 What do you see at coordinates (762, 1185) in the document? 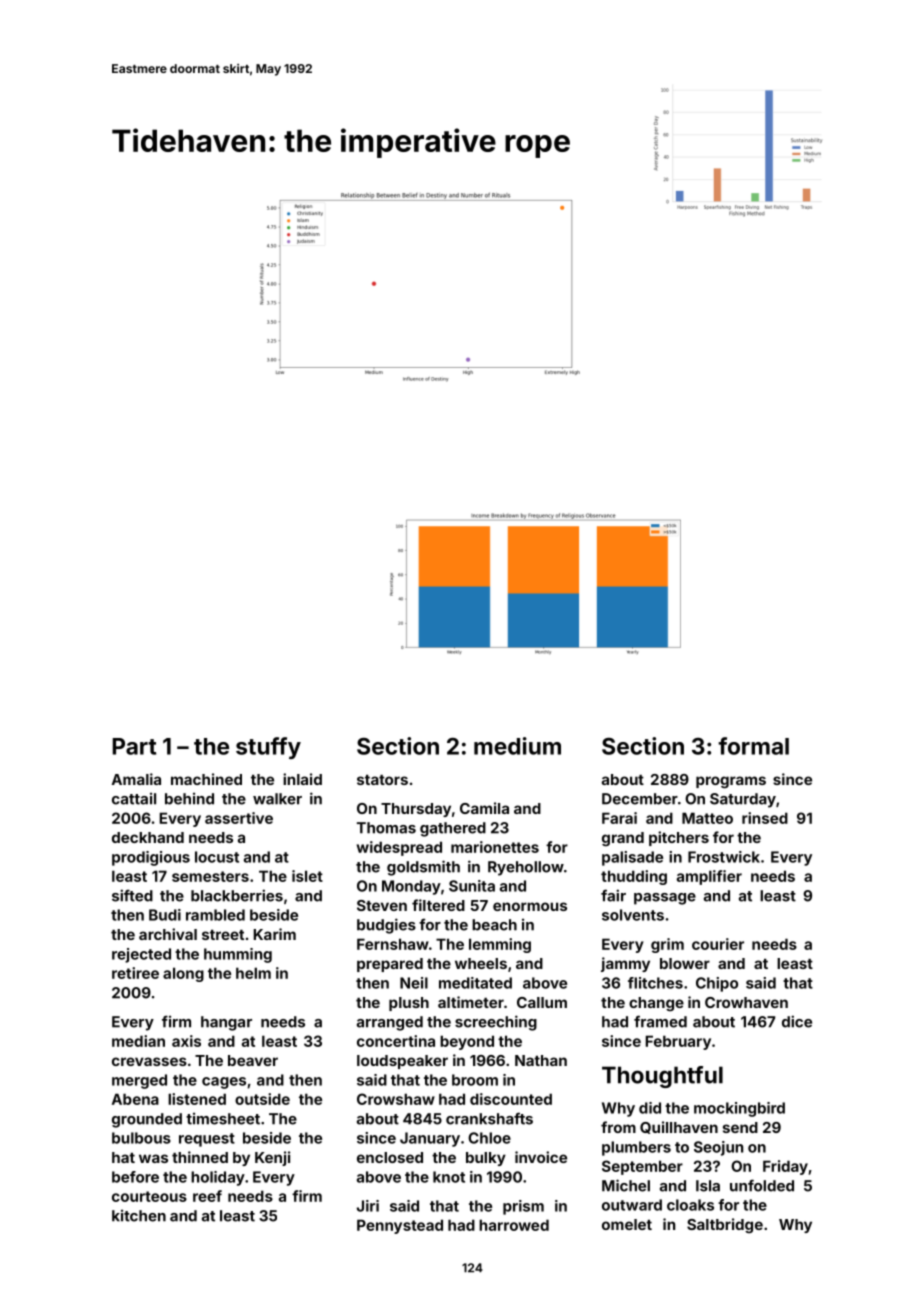
I see `unfolded` at bounding box center [762, 1185].
